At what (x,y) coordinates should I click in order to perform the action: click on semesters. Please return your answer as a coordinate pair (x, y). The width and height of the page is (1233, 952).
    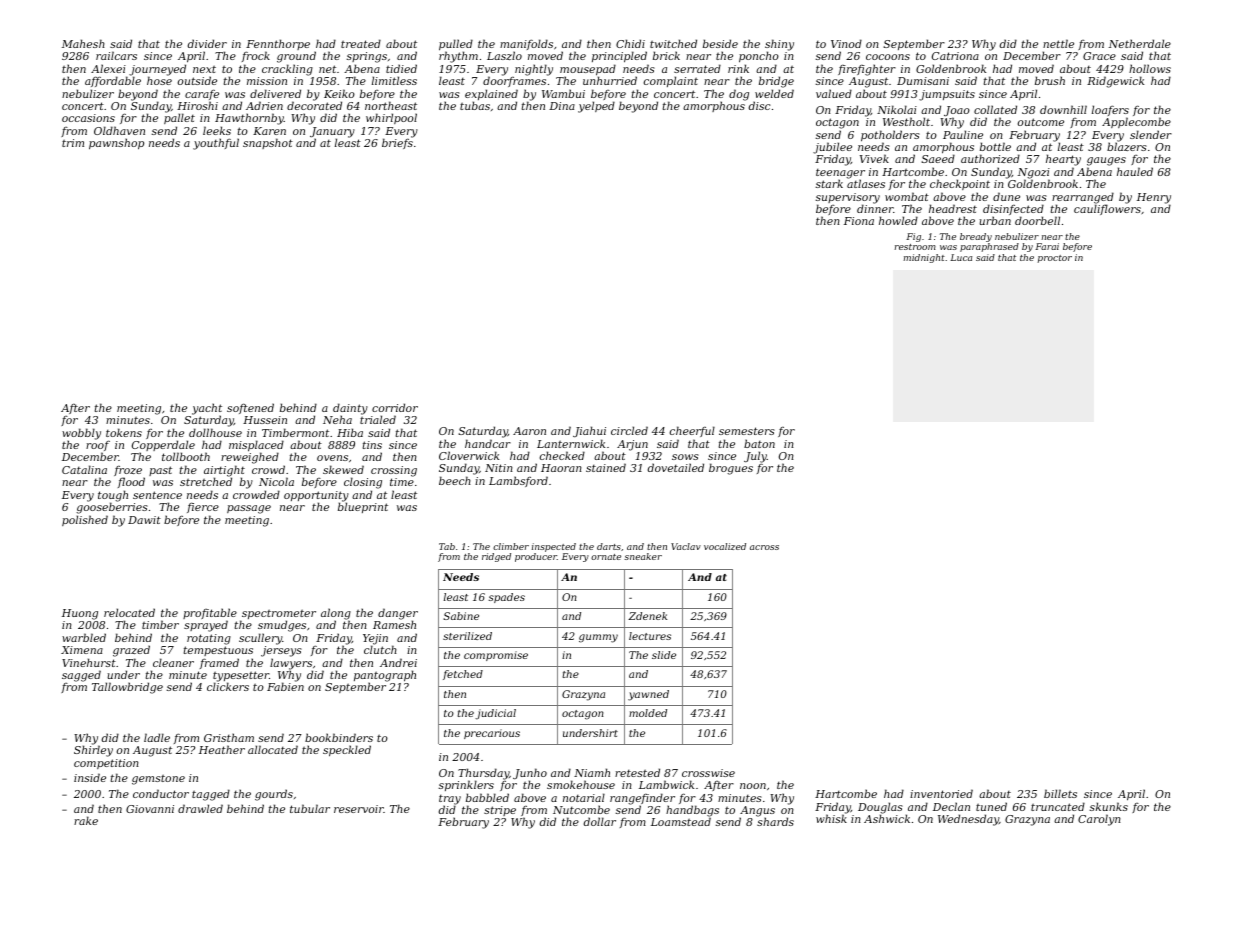
    Looking at the image, I should click on (747, 431).
